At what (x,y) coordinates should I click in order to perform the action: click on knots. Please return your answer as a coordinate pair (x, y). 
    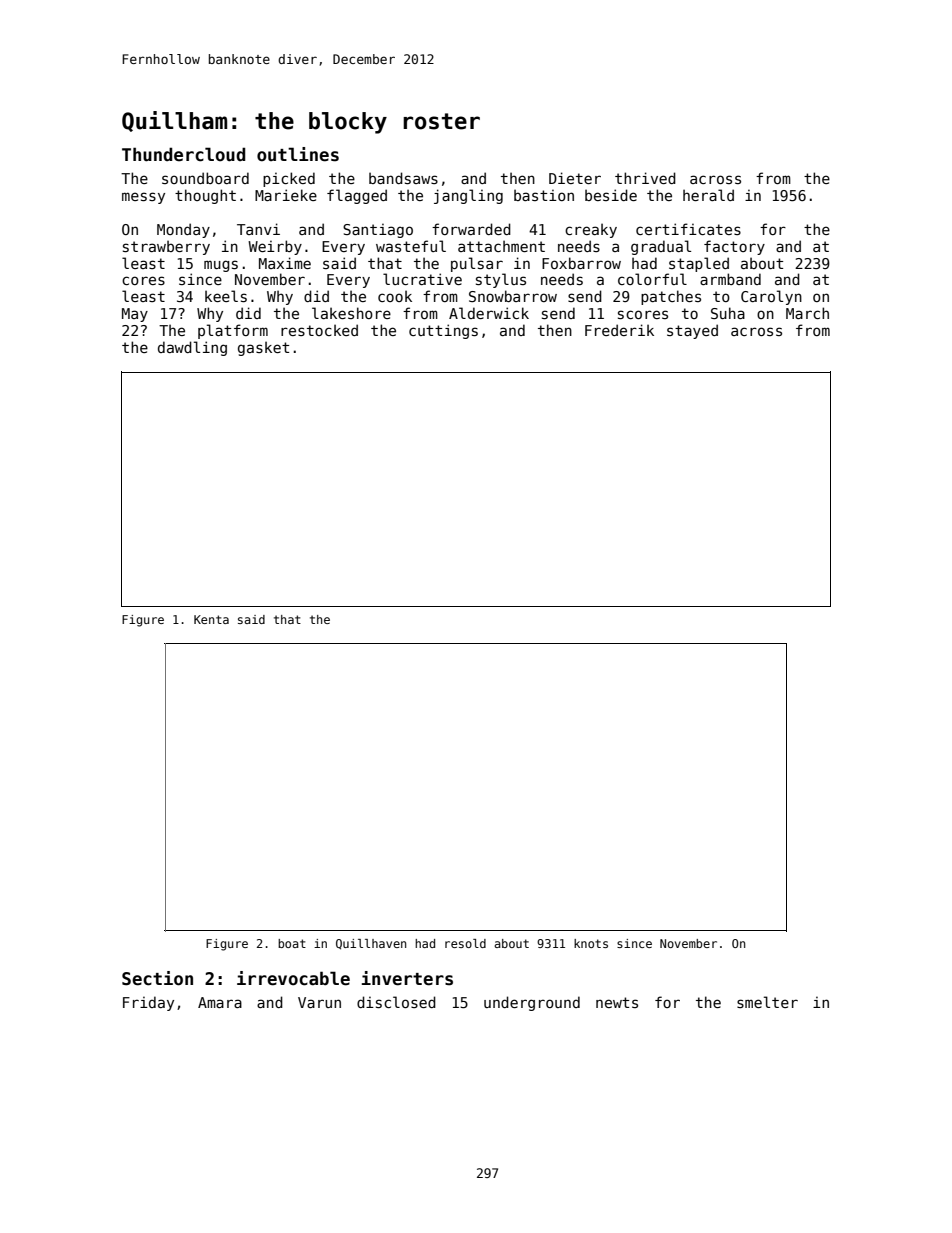
    Looking at the image, I should click on (591, 943).
